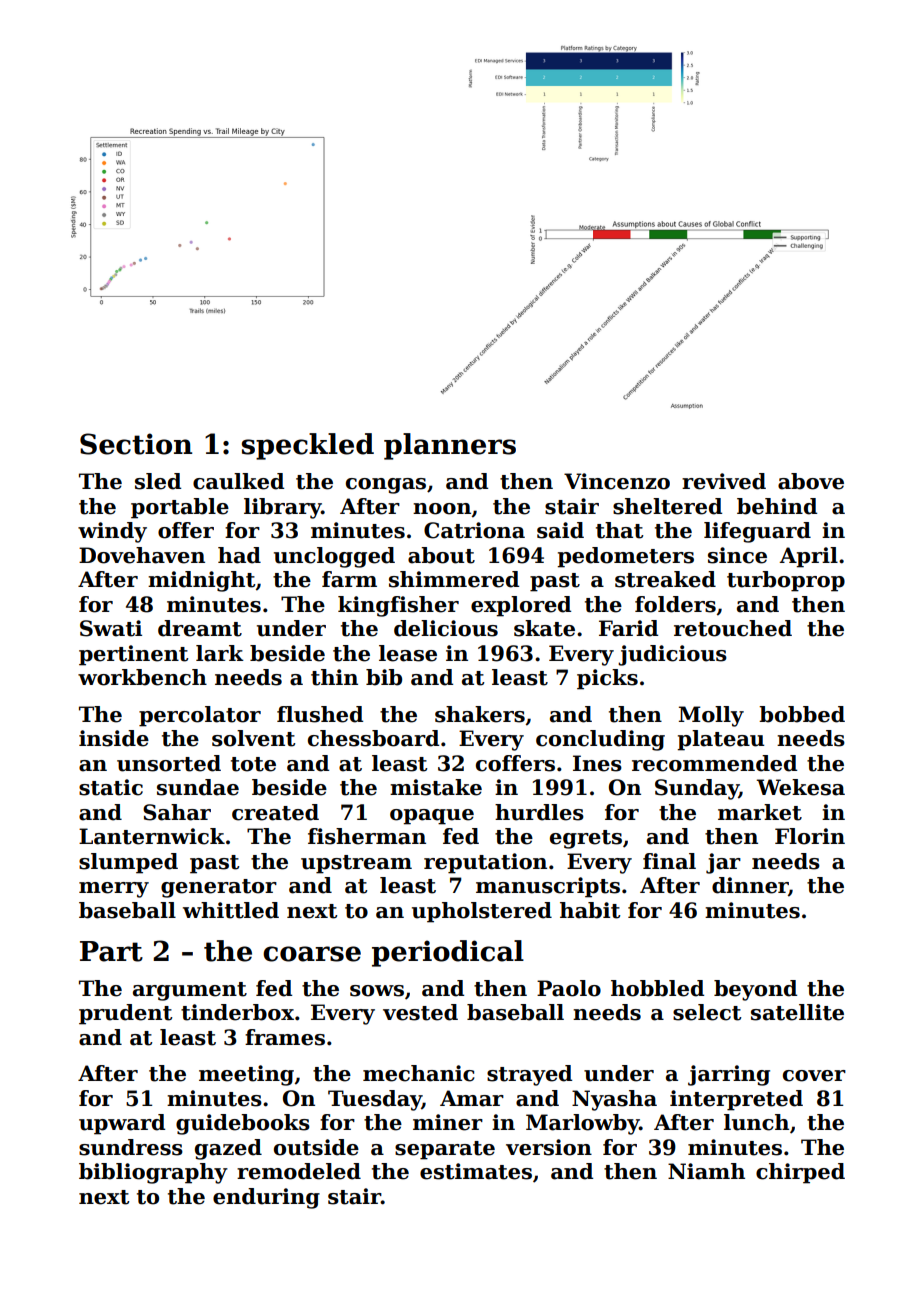 The image size is (924, 1311). What do you see at coordinates (450, 446) in the screenshot?
I see `planners` at bounding box center [450, 446].
